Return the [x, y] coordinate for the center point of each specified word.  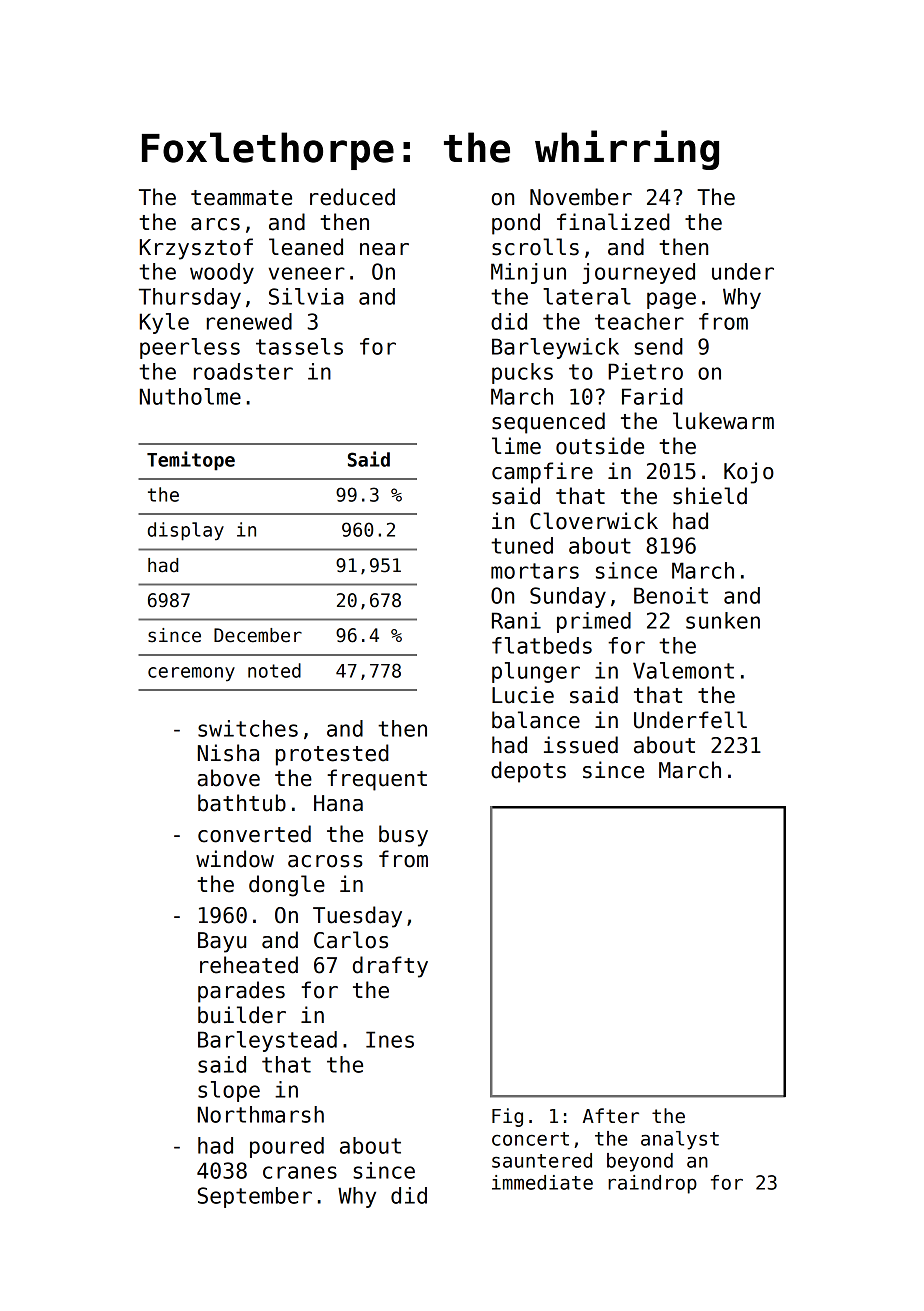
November [581, 197]
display [186, 531]
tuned [522, 545]
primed [594, 622]
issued [581, 745]
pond [516, 224]
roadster [243, 371]
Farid [652, 396]
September [255, 1197]
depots [528, 772]
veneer [307, 273]
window [235, 859]
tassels [299, 346]
